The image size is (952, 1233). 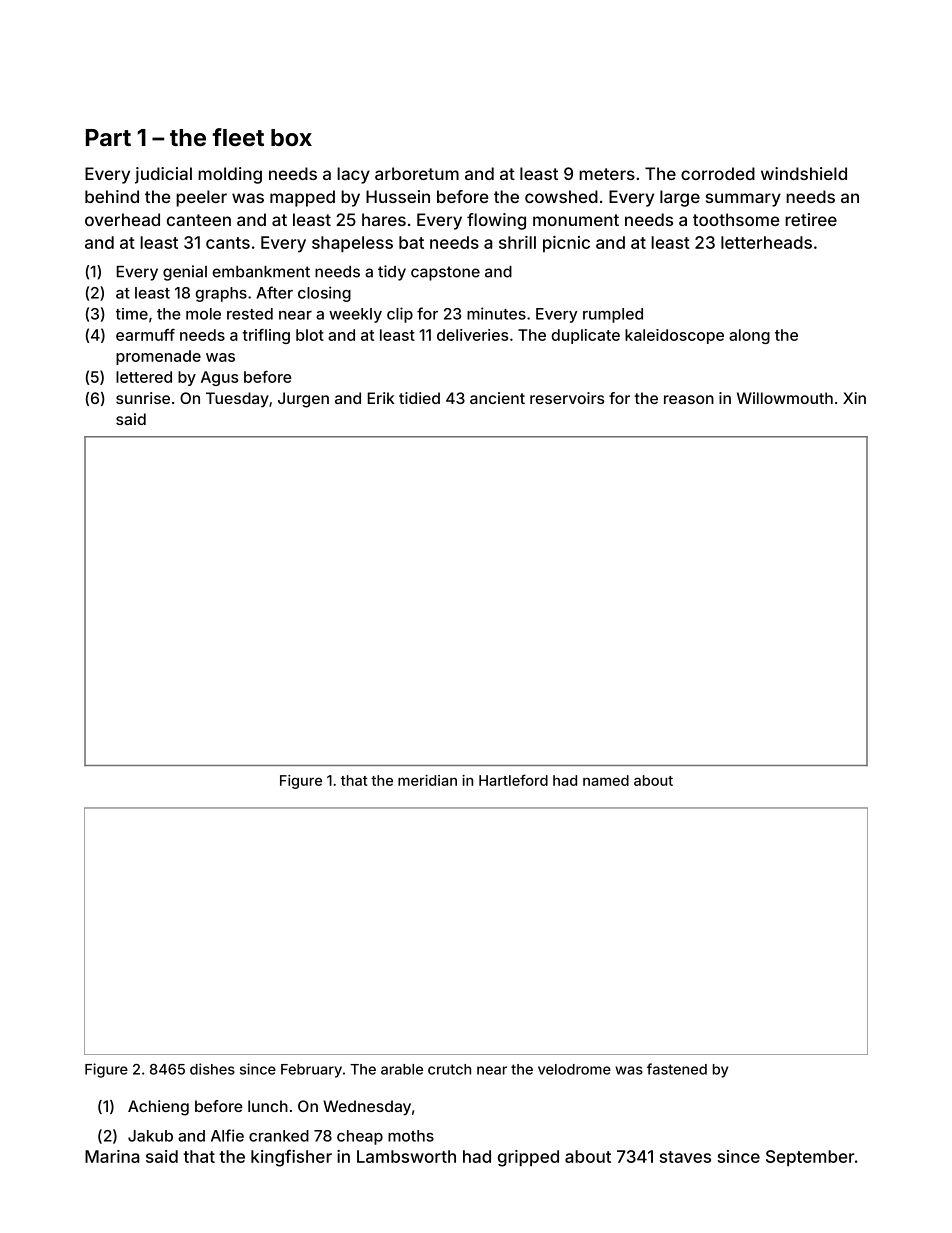 What do you see at coordinates (785, 398) in the image?
I see `Willowmouth` at bounding box center [785, 398].
